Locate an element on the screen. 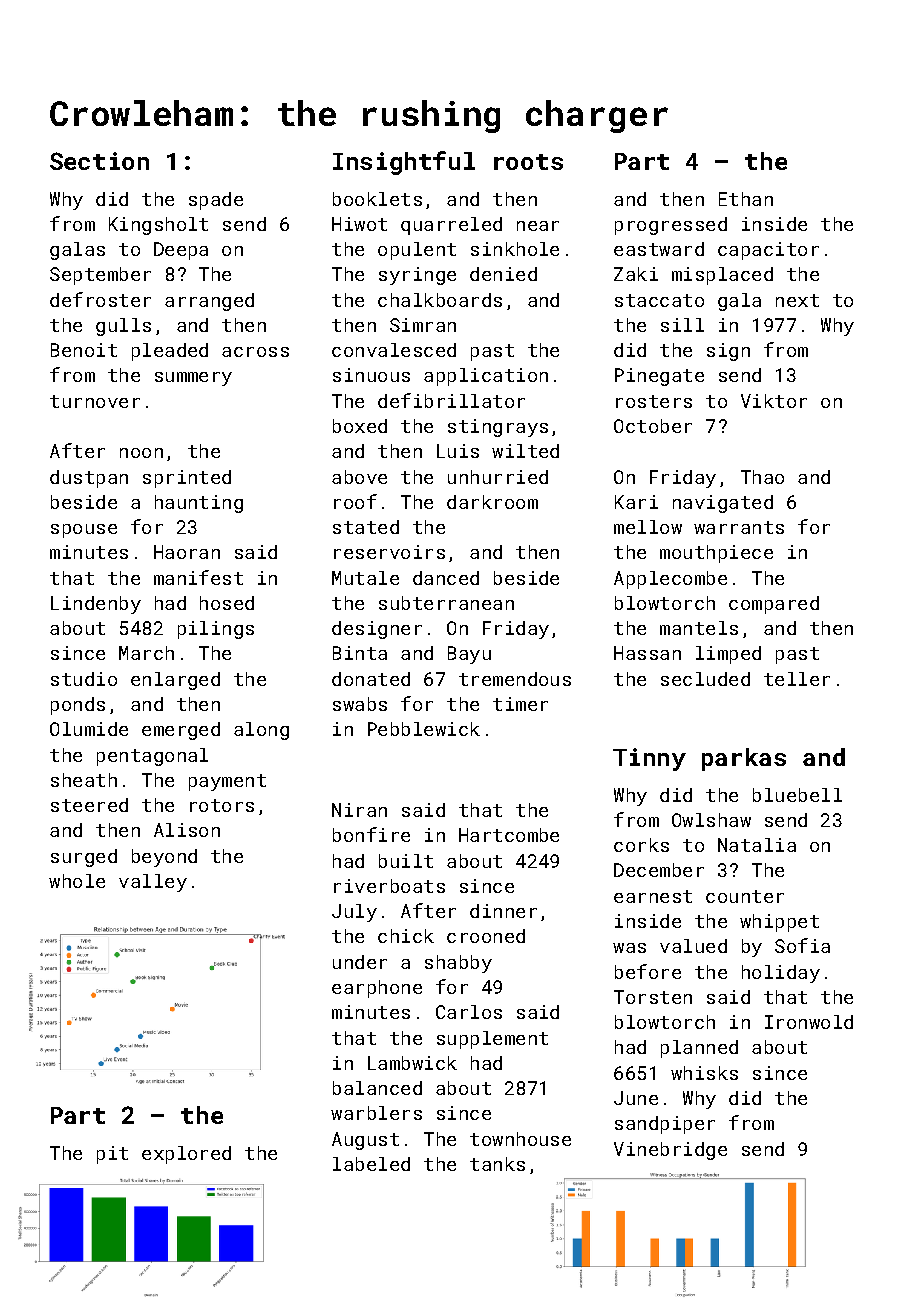 The image size is (908, 1316). valley is located at coordinates (153, 883).
